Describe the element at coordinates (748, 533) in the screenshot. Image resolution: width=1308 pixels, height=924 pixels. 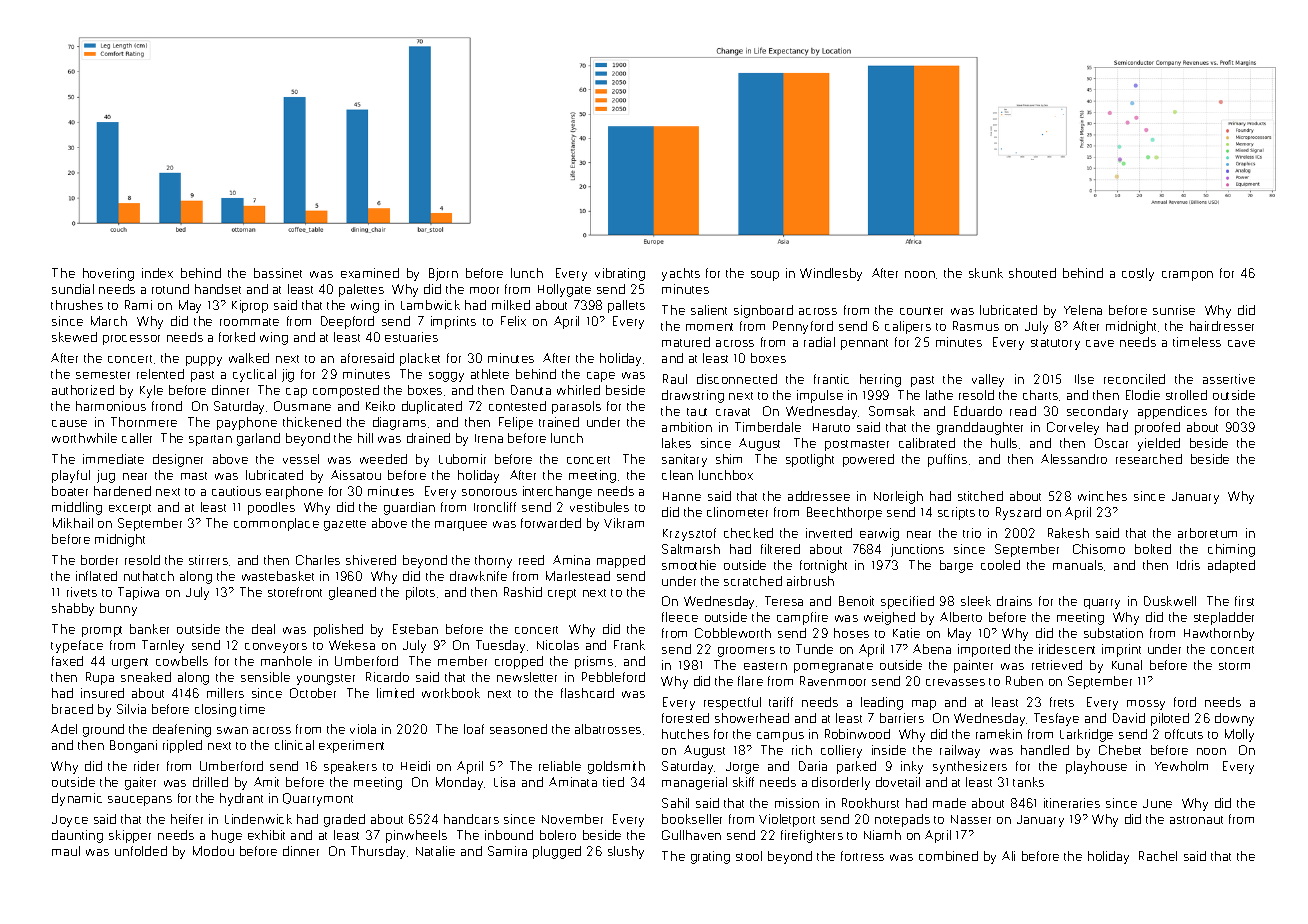
I see `checked` at that location.
